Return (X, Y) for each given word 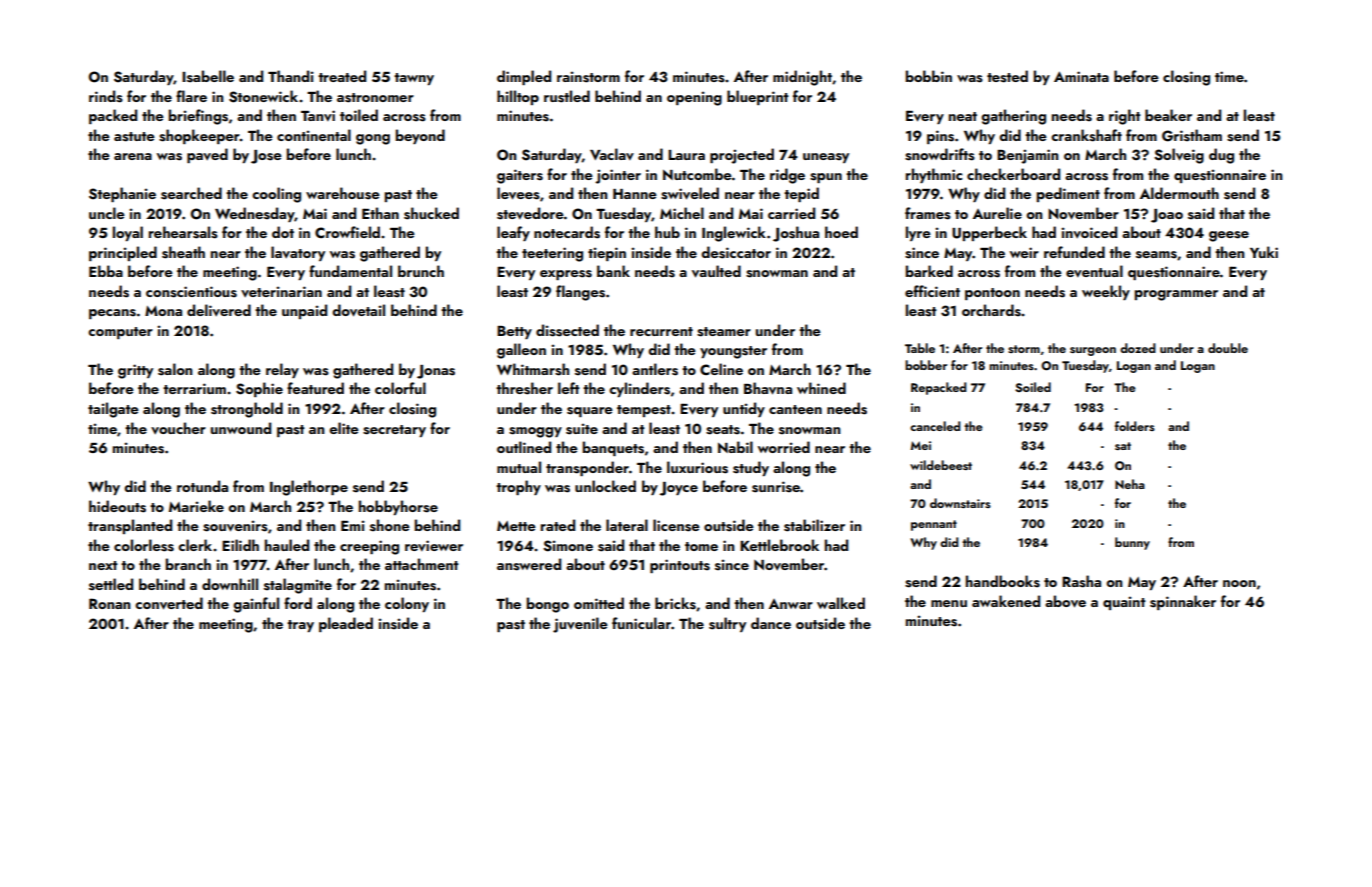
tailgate (113, 410)
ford (298, 603)
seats (723, 430)
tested (1007, 76)
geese (1229, 236)
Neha (1130, 484)
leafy (513, 233)
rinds (106, 96)
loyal (128, 233)
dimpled (524, 77)
